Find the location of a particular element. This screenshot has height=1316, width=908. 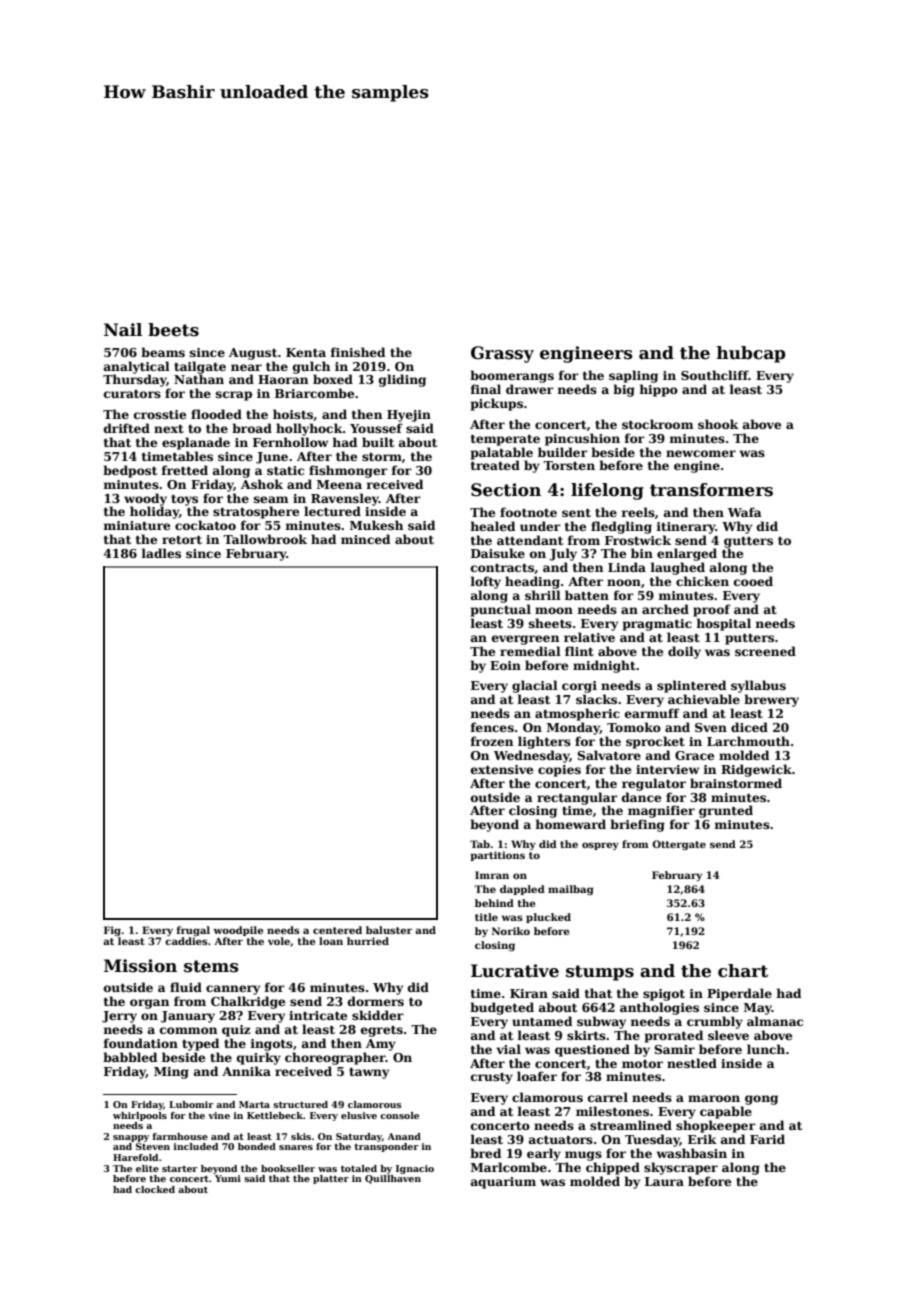

Kiran is located at coordinates (529, 993).
